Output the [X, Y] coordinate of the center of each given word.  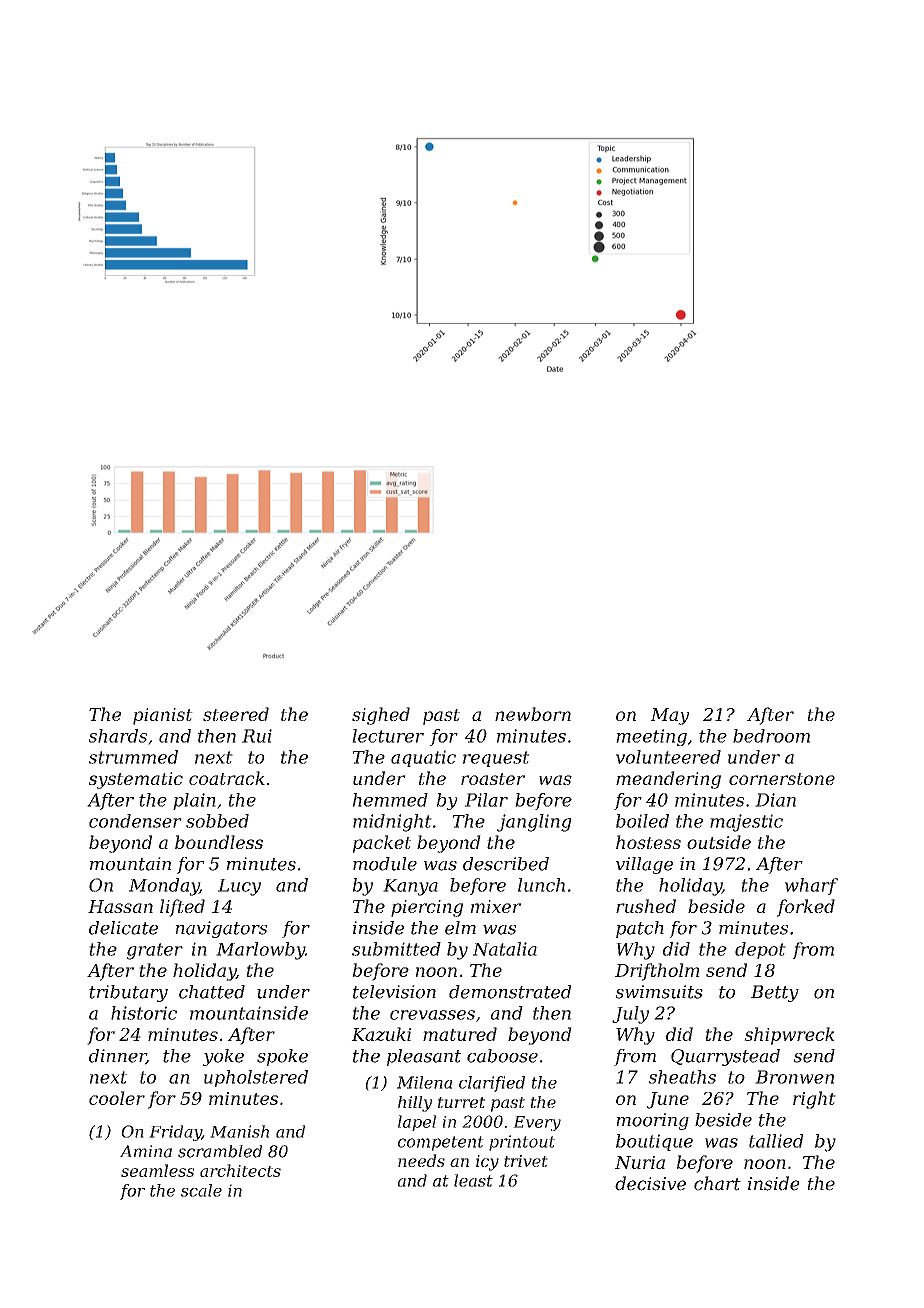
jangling [534, 823]
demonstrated [510, 992]
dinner [117, 1057]
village [644, 865]
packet [382, 844]
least [473, 1180]
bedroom [771, 736]
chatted [212, 992]
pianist [163, 716]
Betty [775, 993]
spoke [282, 1057]
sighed [381, 716]
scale [201, 1190]
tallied [776, 1141]
